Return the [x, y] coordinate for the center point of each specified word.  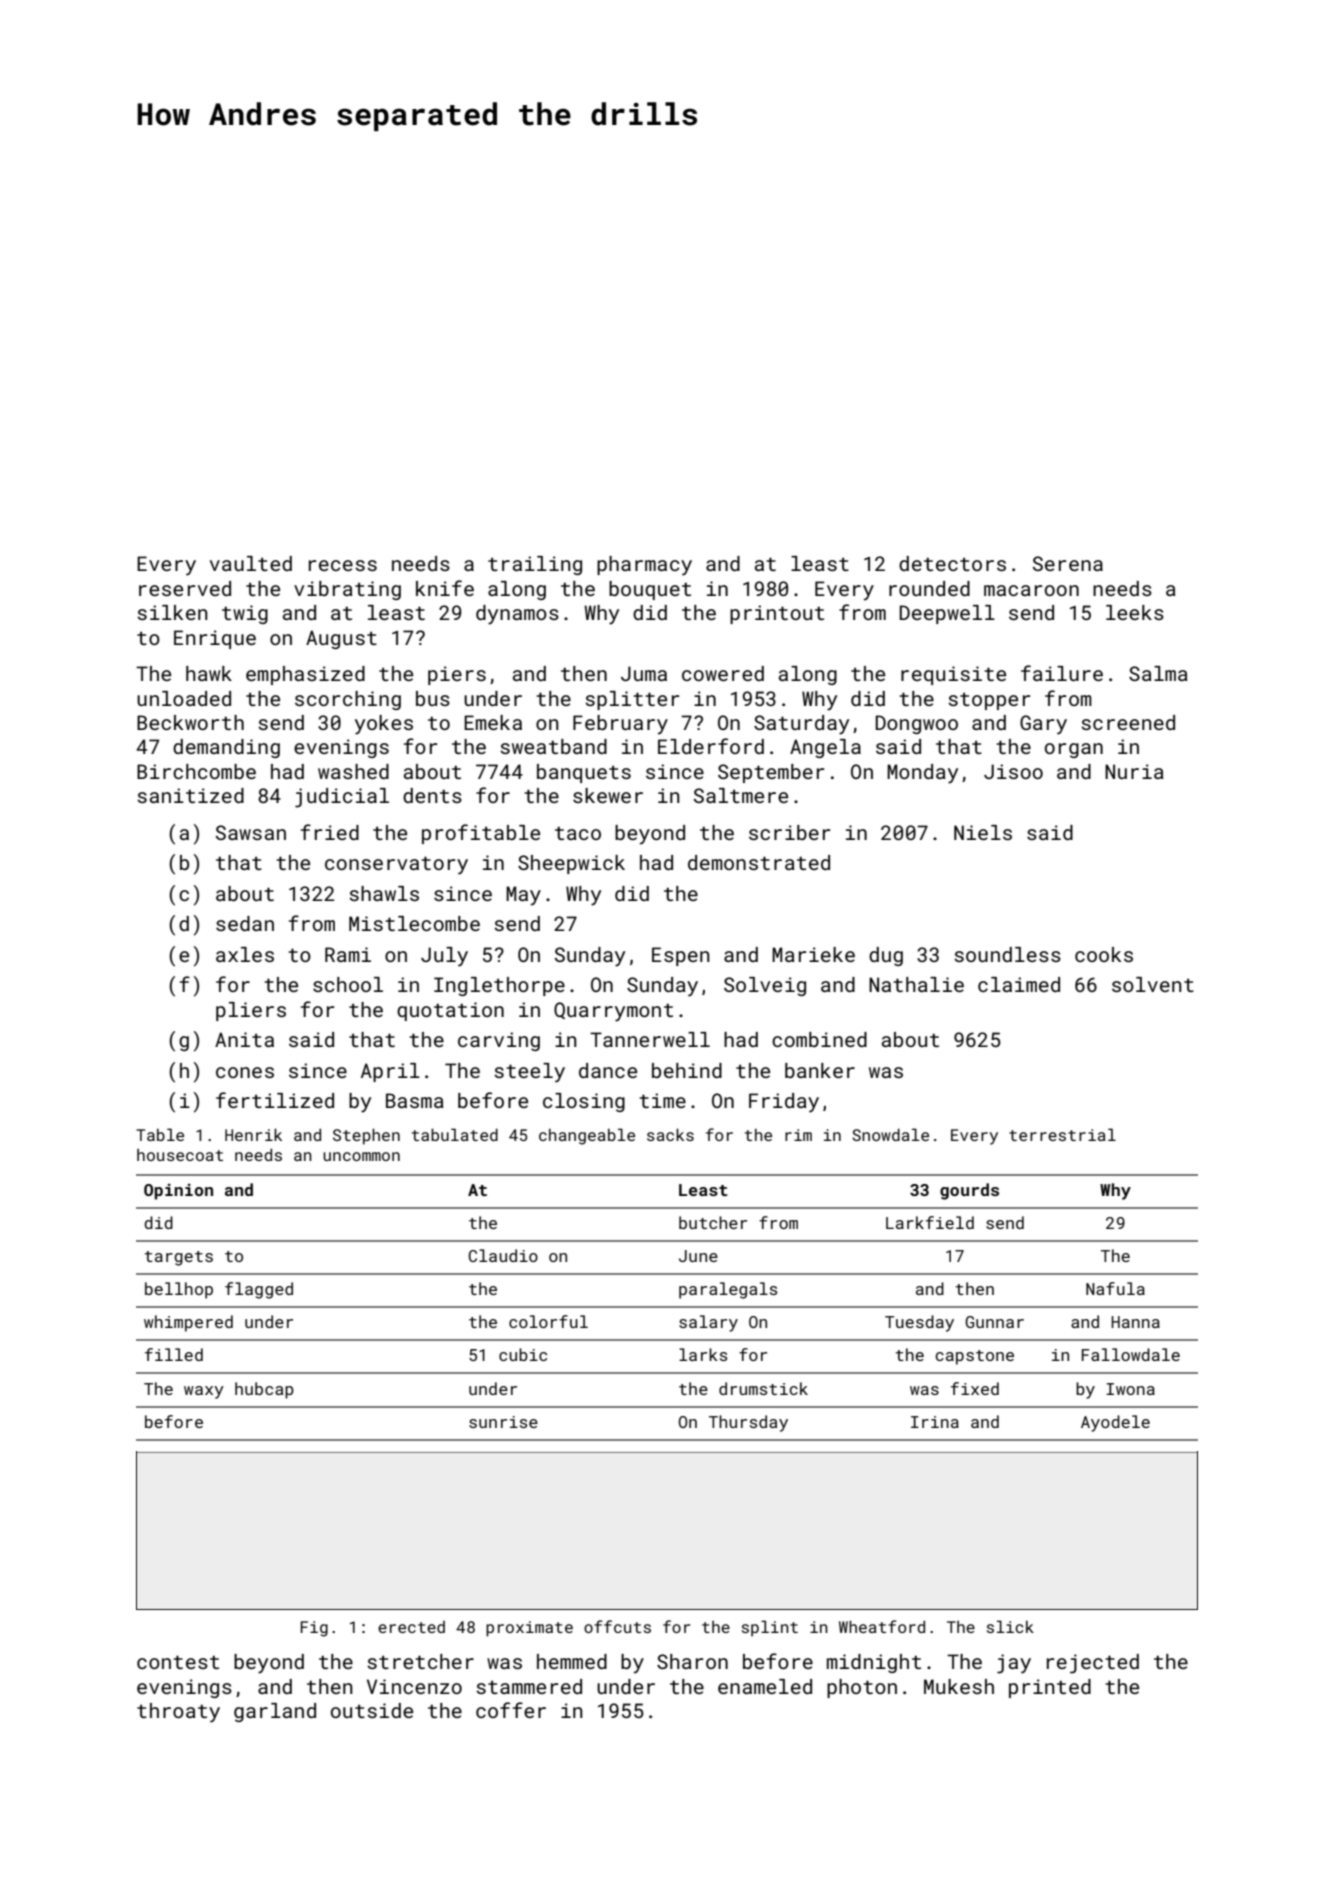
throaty [178, 1713]
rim [798, 1135]
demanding [226, 748]
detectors [952, 563]
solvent [1153, 984]
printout [777, 614]
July [444, 957]
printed [1050, 1688]
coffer [511, 1710]
